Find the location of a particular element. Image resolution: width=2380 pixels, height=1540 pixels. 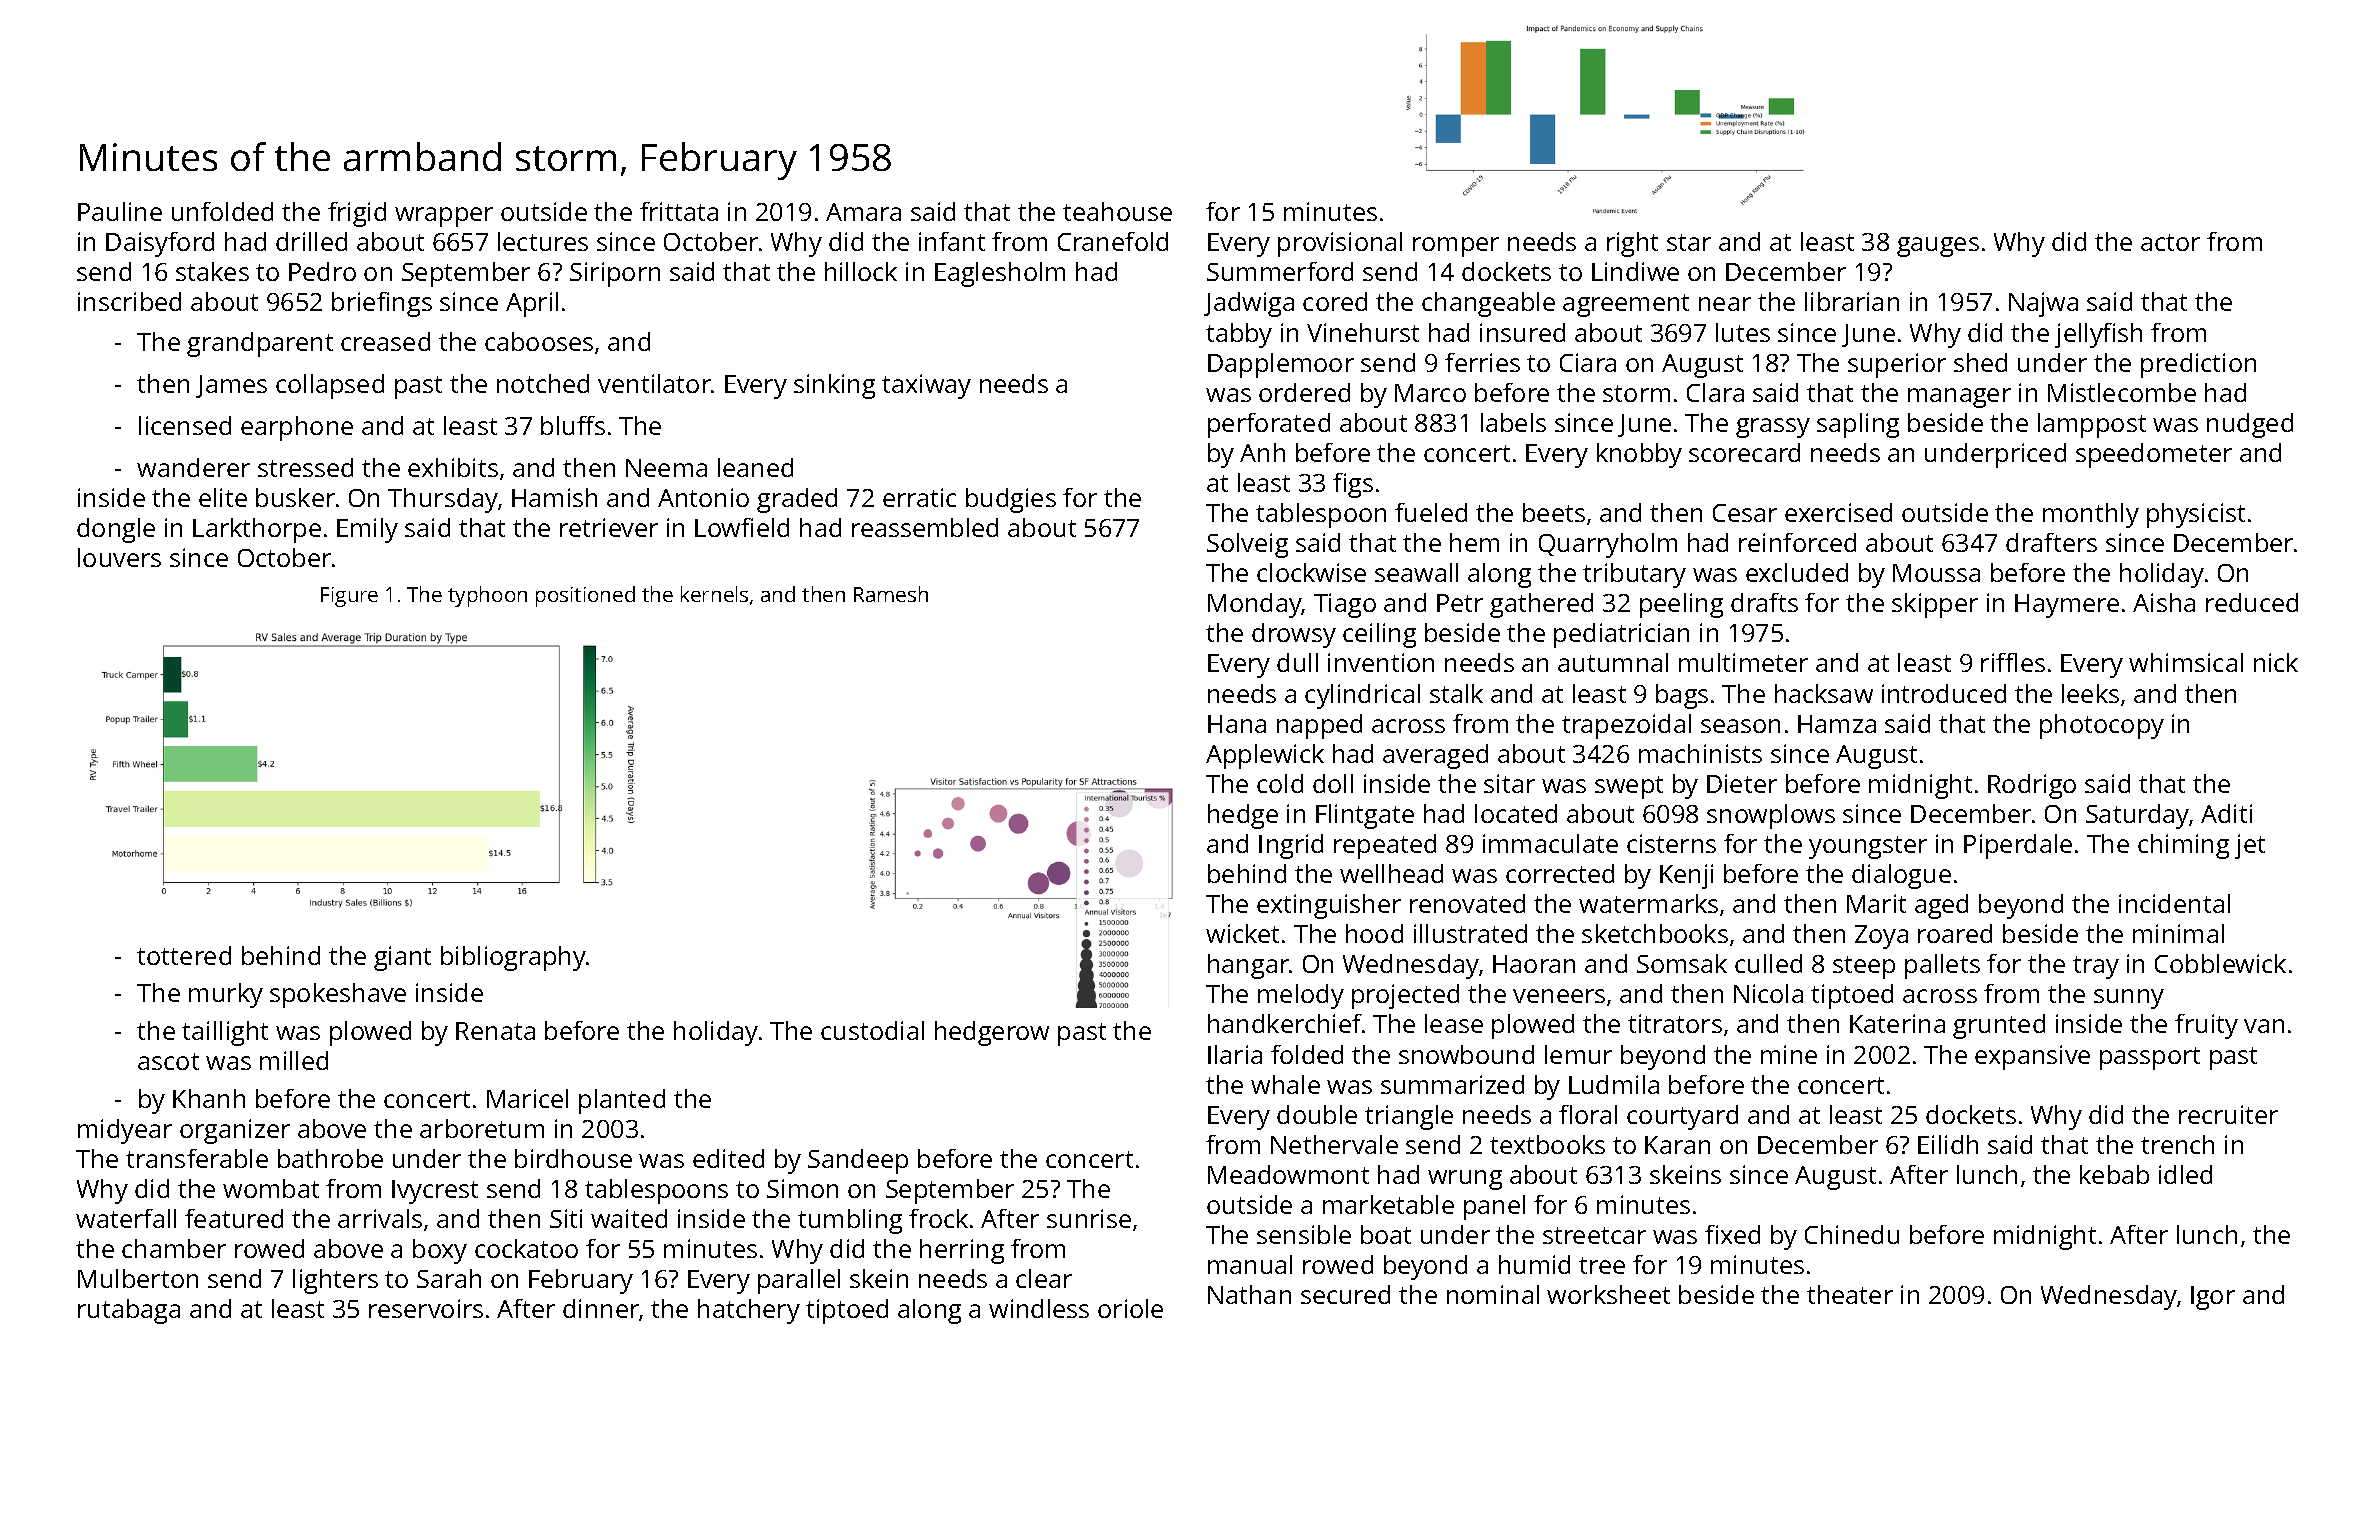

inscribed is located at coordinates (129, 301).
